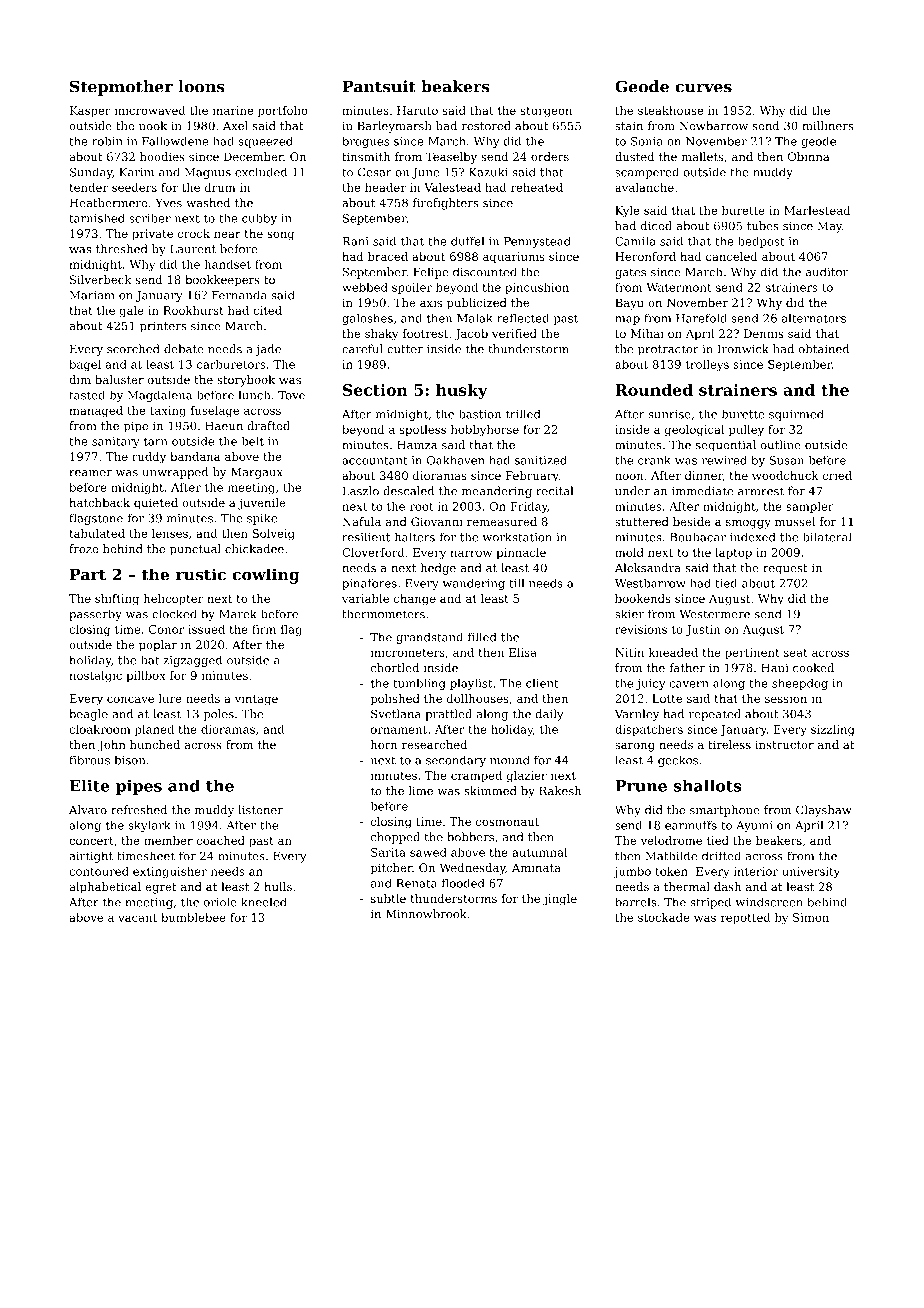  Describe the element at coordinates (375, 460) in the page. I see `accountant` at that location.
